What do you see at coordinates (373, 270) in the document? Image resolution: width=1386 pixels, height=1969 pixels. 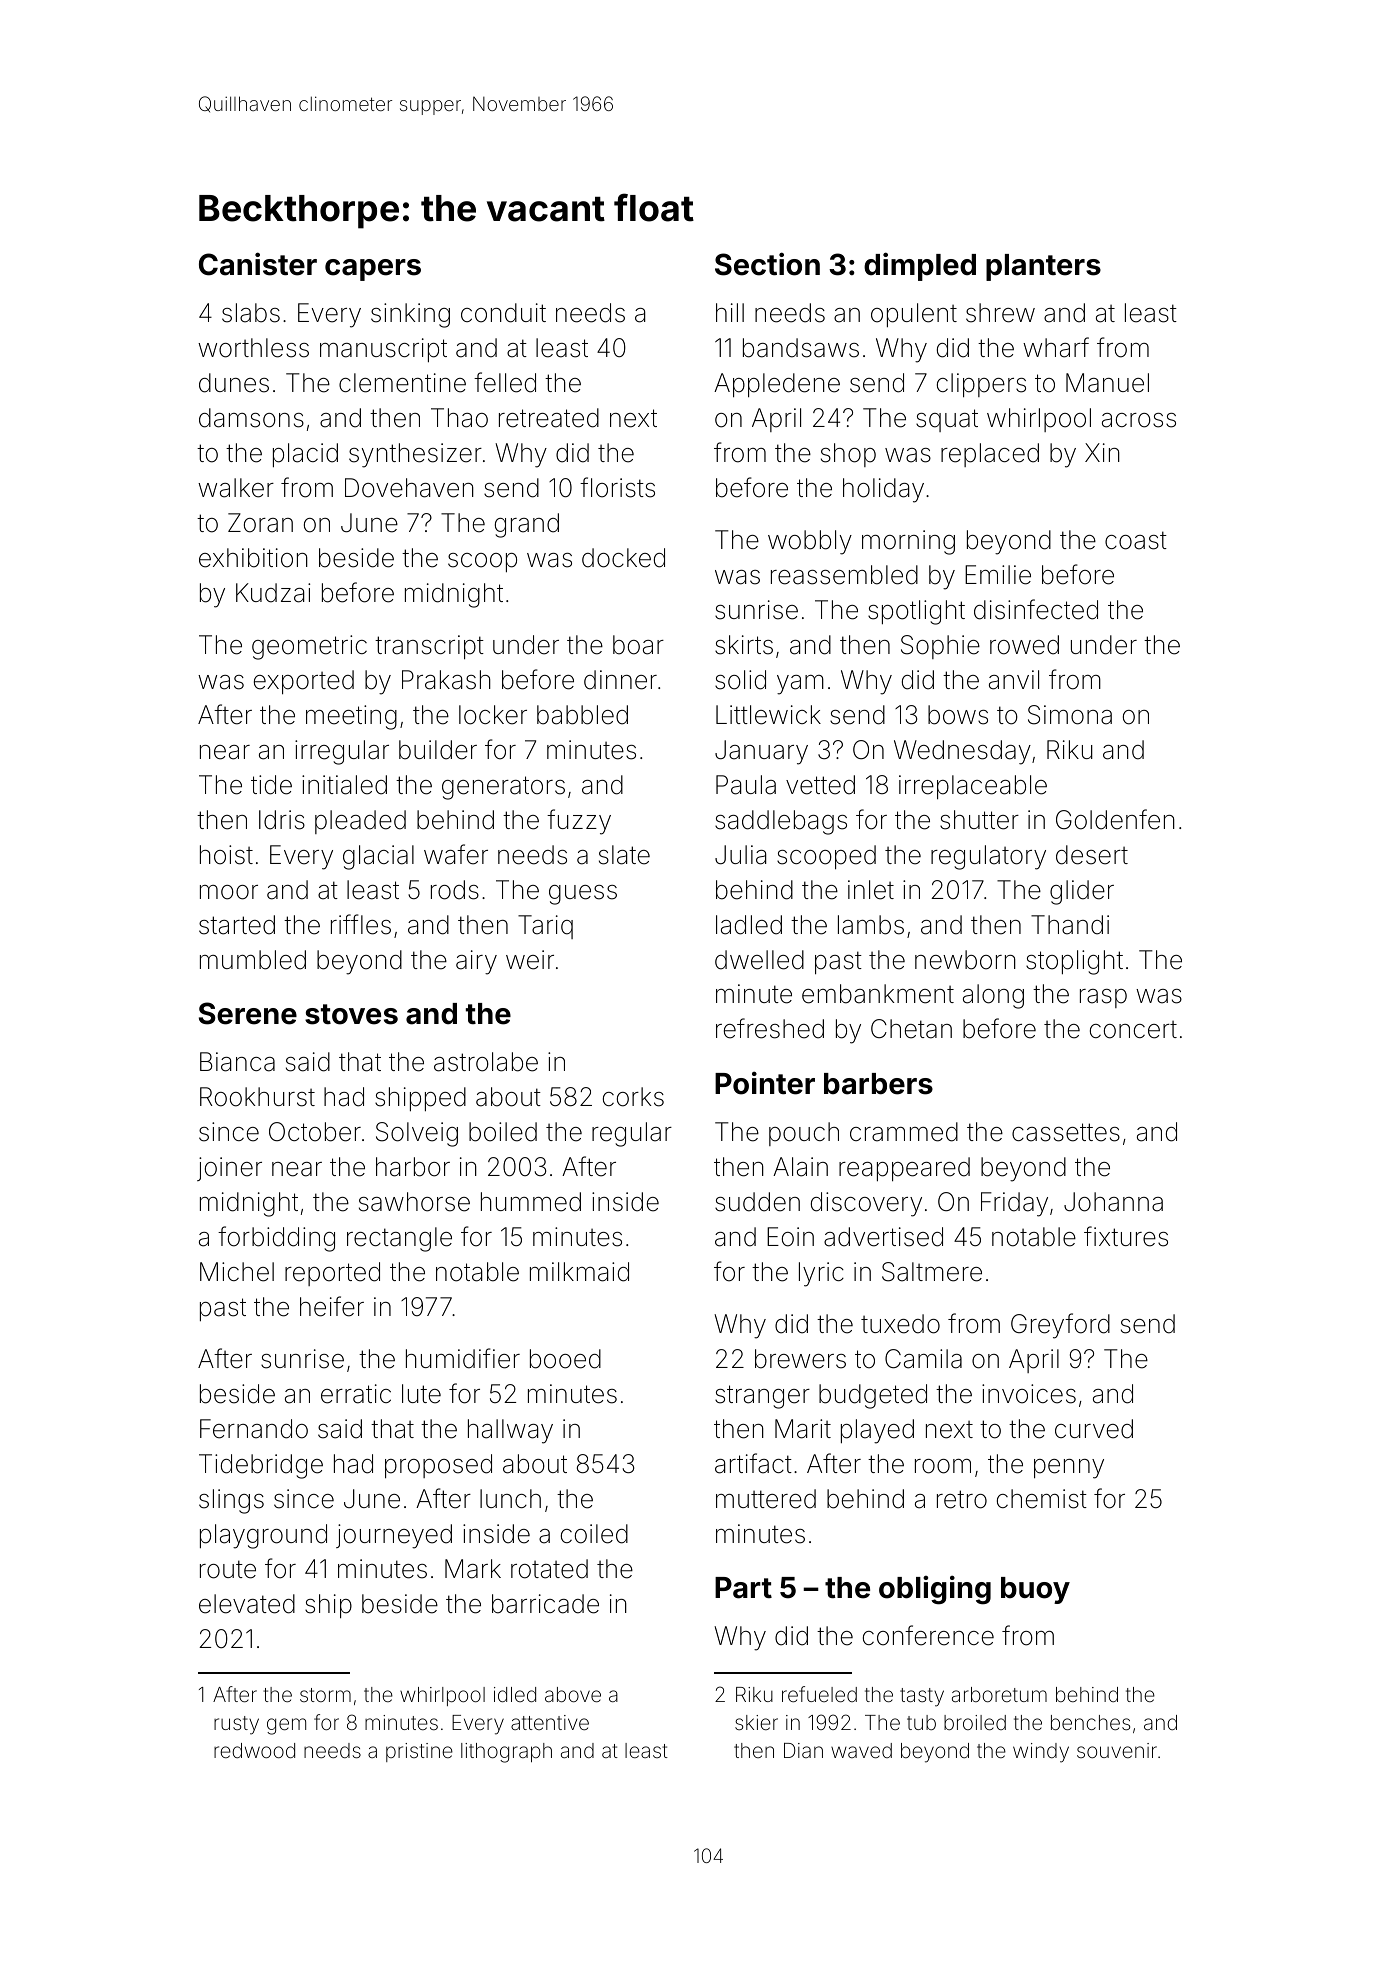 I see `capers` at bounding box center [373, 270].
